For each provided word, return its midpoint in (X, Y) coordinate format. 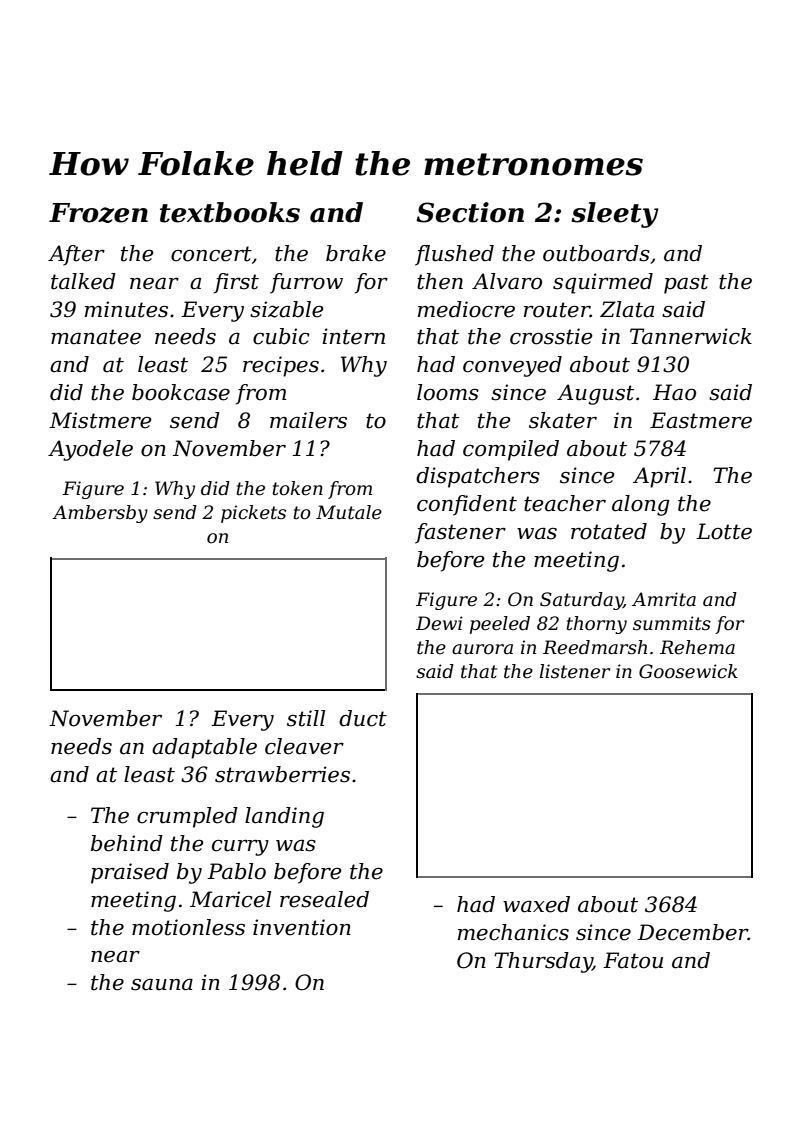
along (641, 505)
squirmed (603, 283)
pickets (253, 514)
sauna (162, 985)
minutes (126, 309)
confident (467, 505)
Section (470, 212)
